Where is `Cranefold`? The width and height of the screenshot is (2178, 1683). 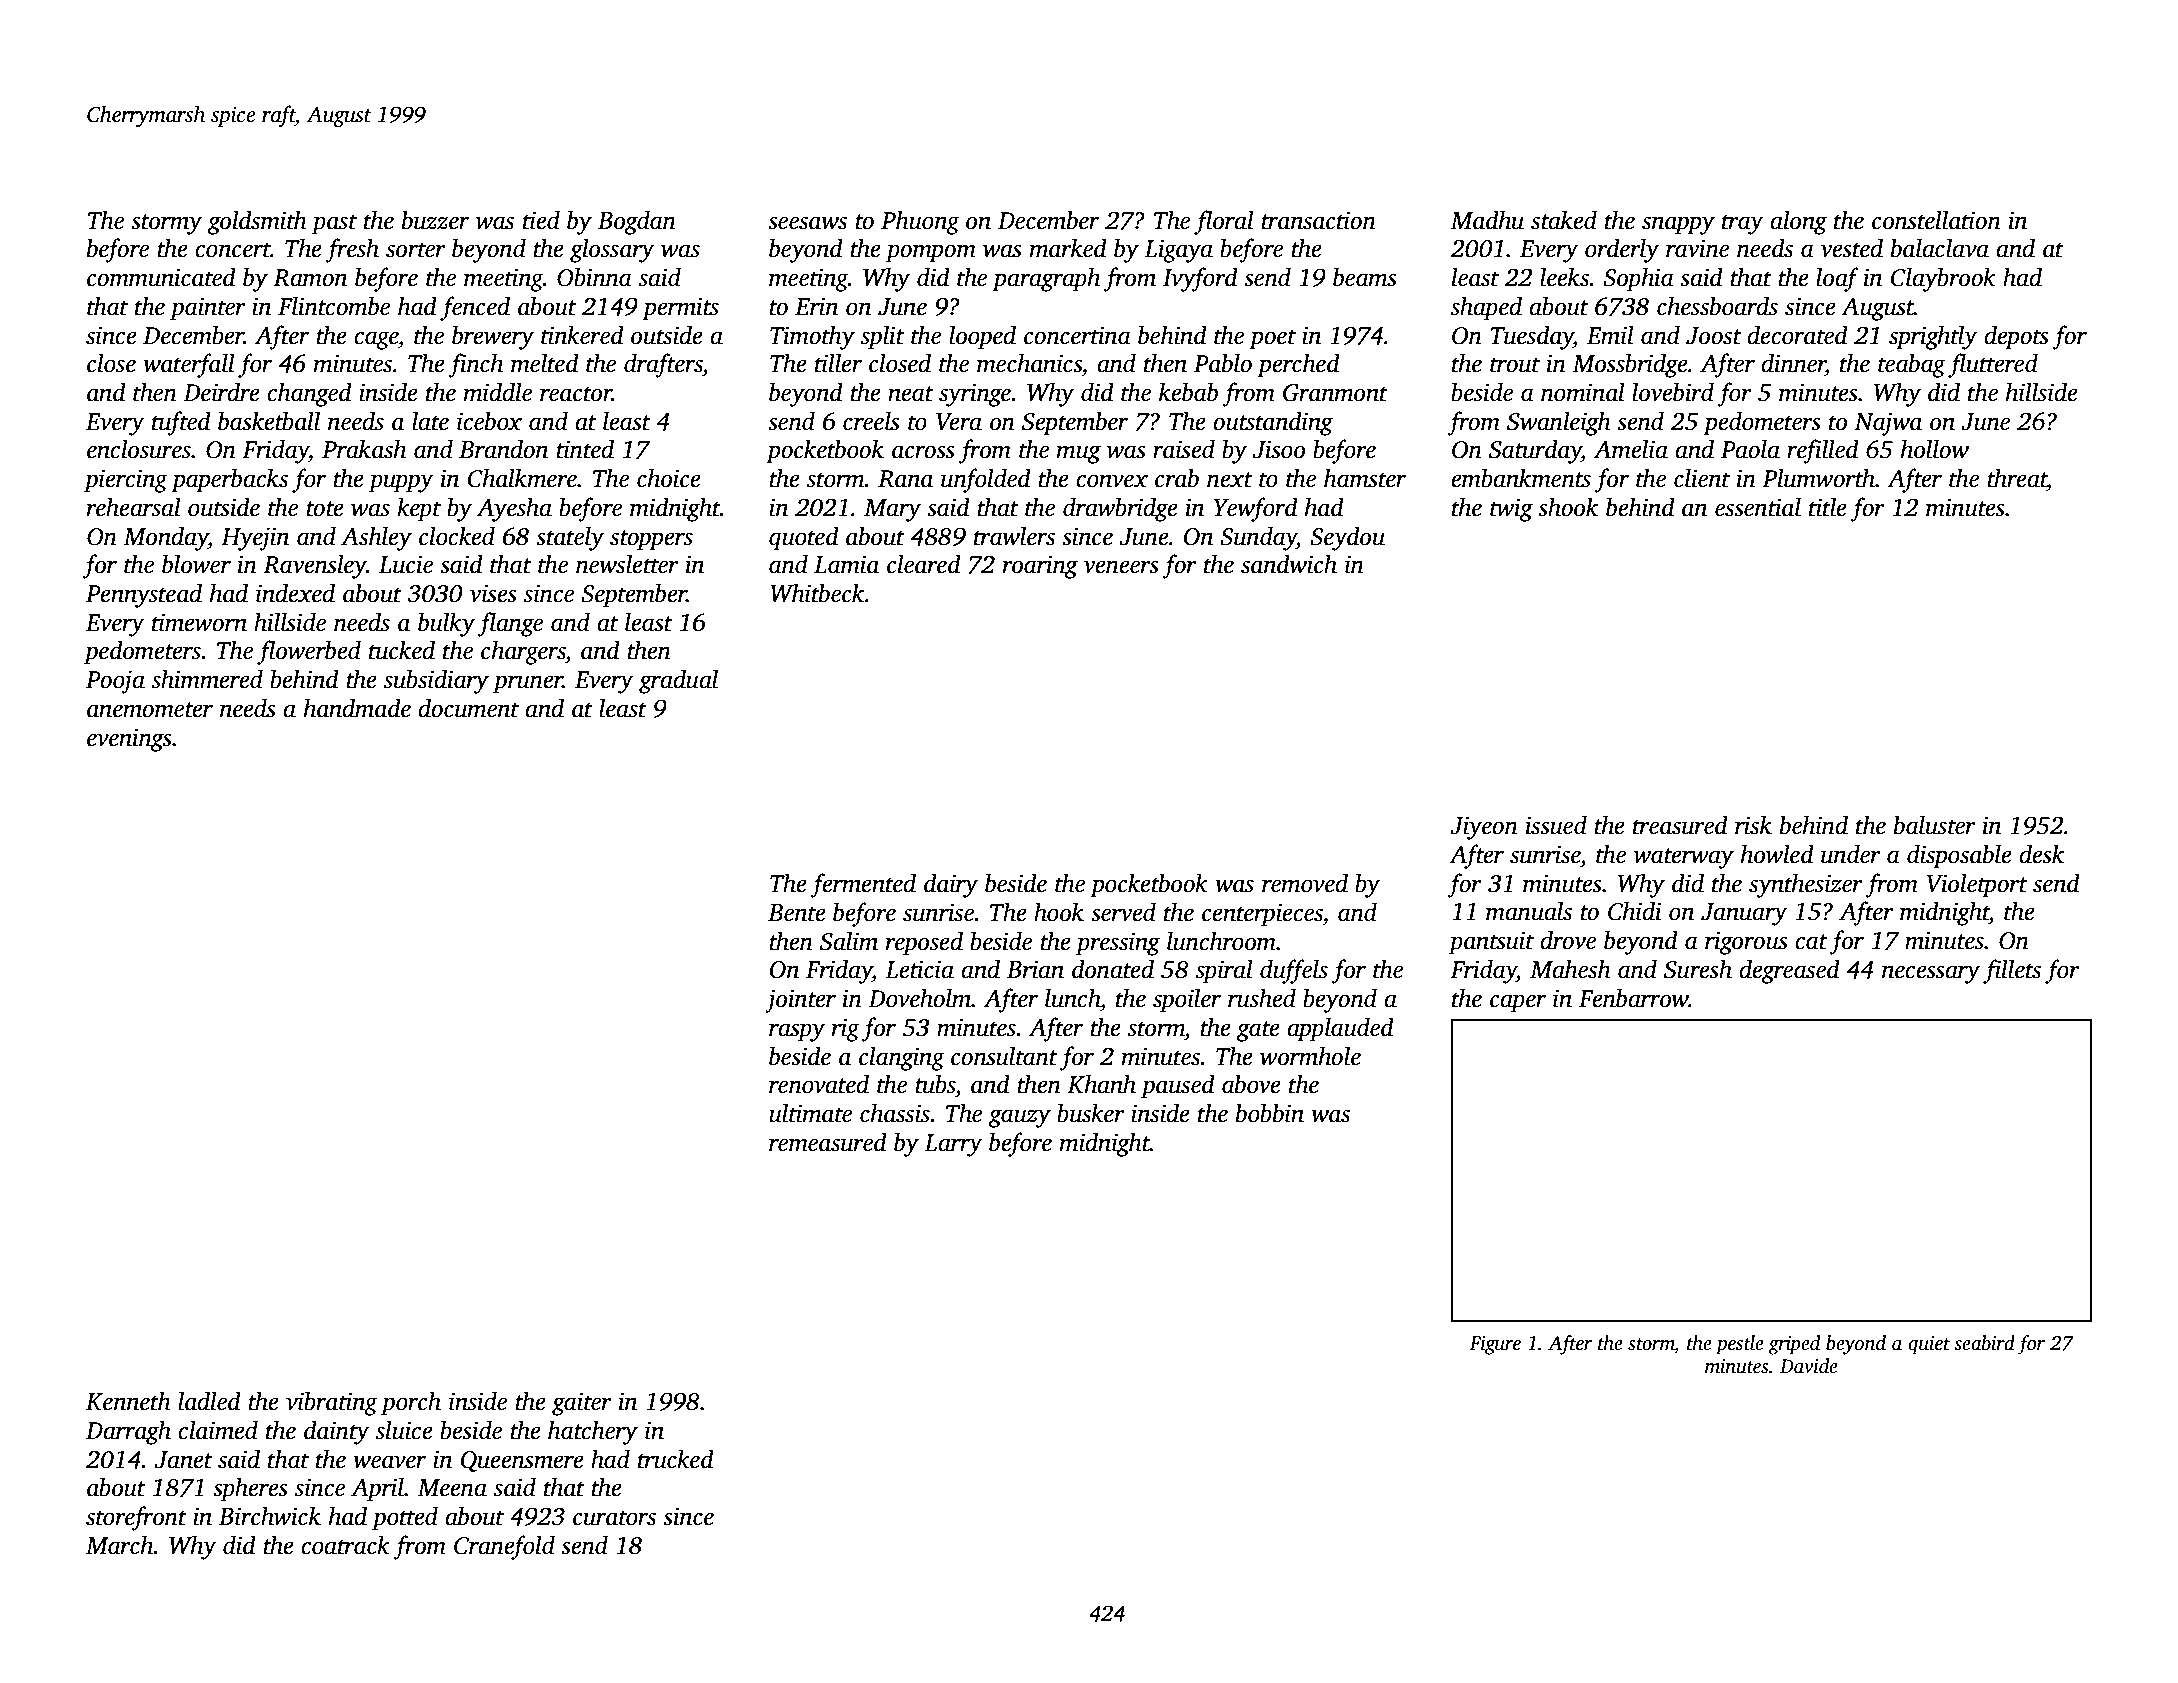
Cranefold is located at coordinates (504, 1547).
